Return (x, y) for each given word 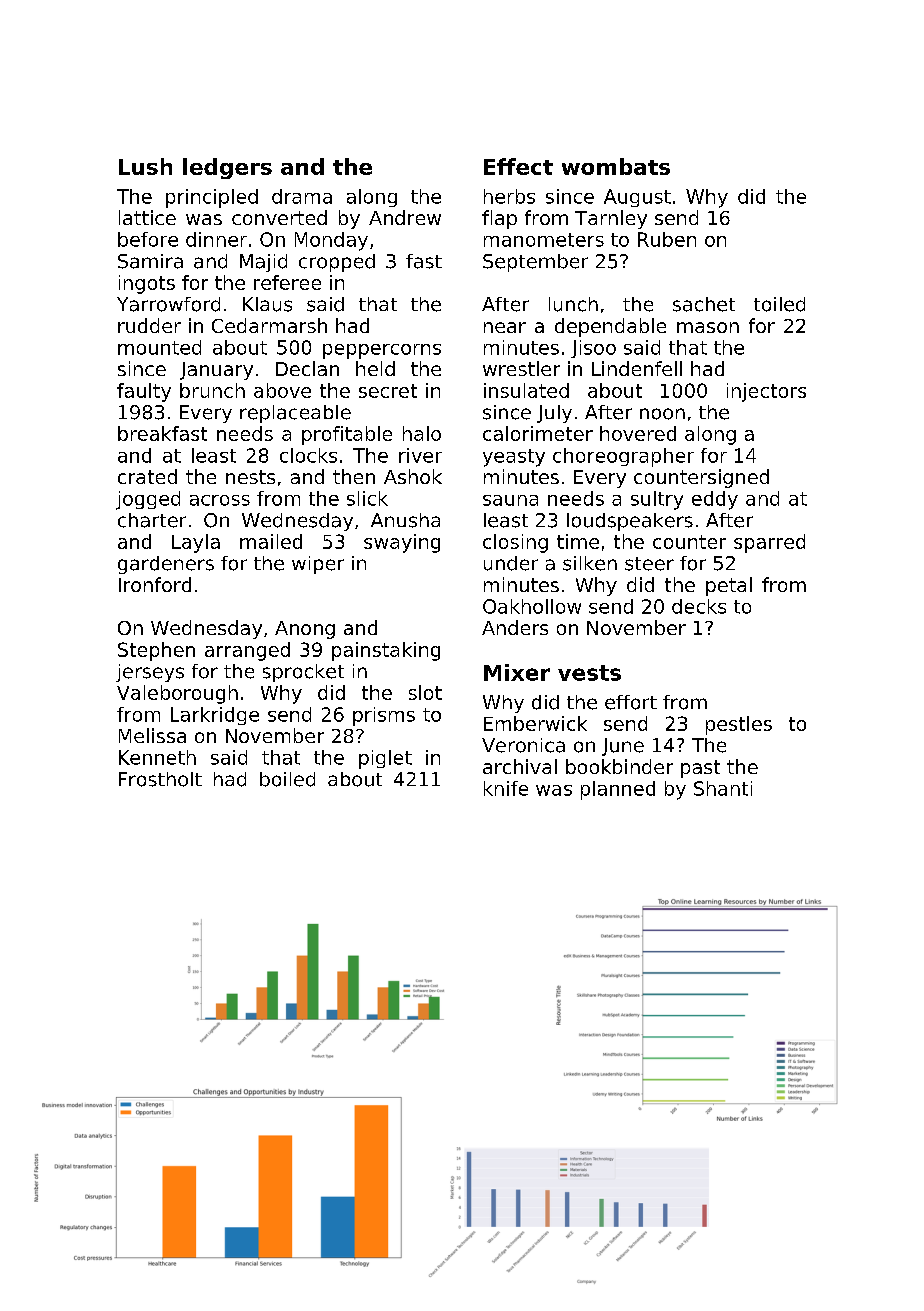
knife (506, 788)
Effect (518, 166)
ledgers (227, 168)
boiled (287, 779)
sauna (510, 500)
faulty (144, 392)
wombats (616, 166)
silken (590, 563)
